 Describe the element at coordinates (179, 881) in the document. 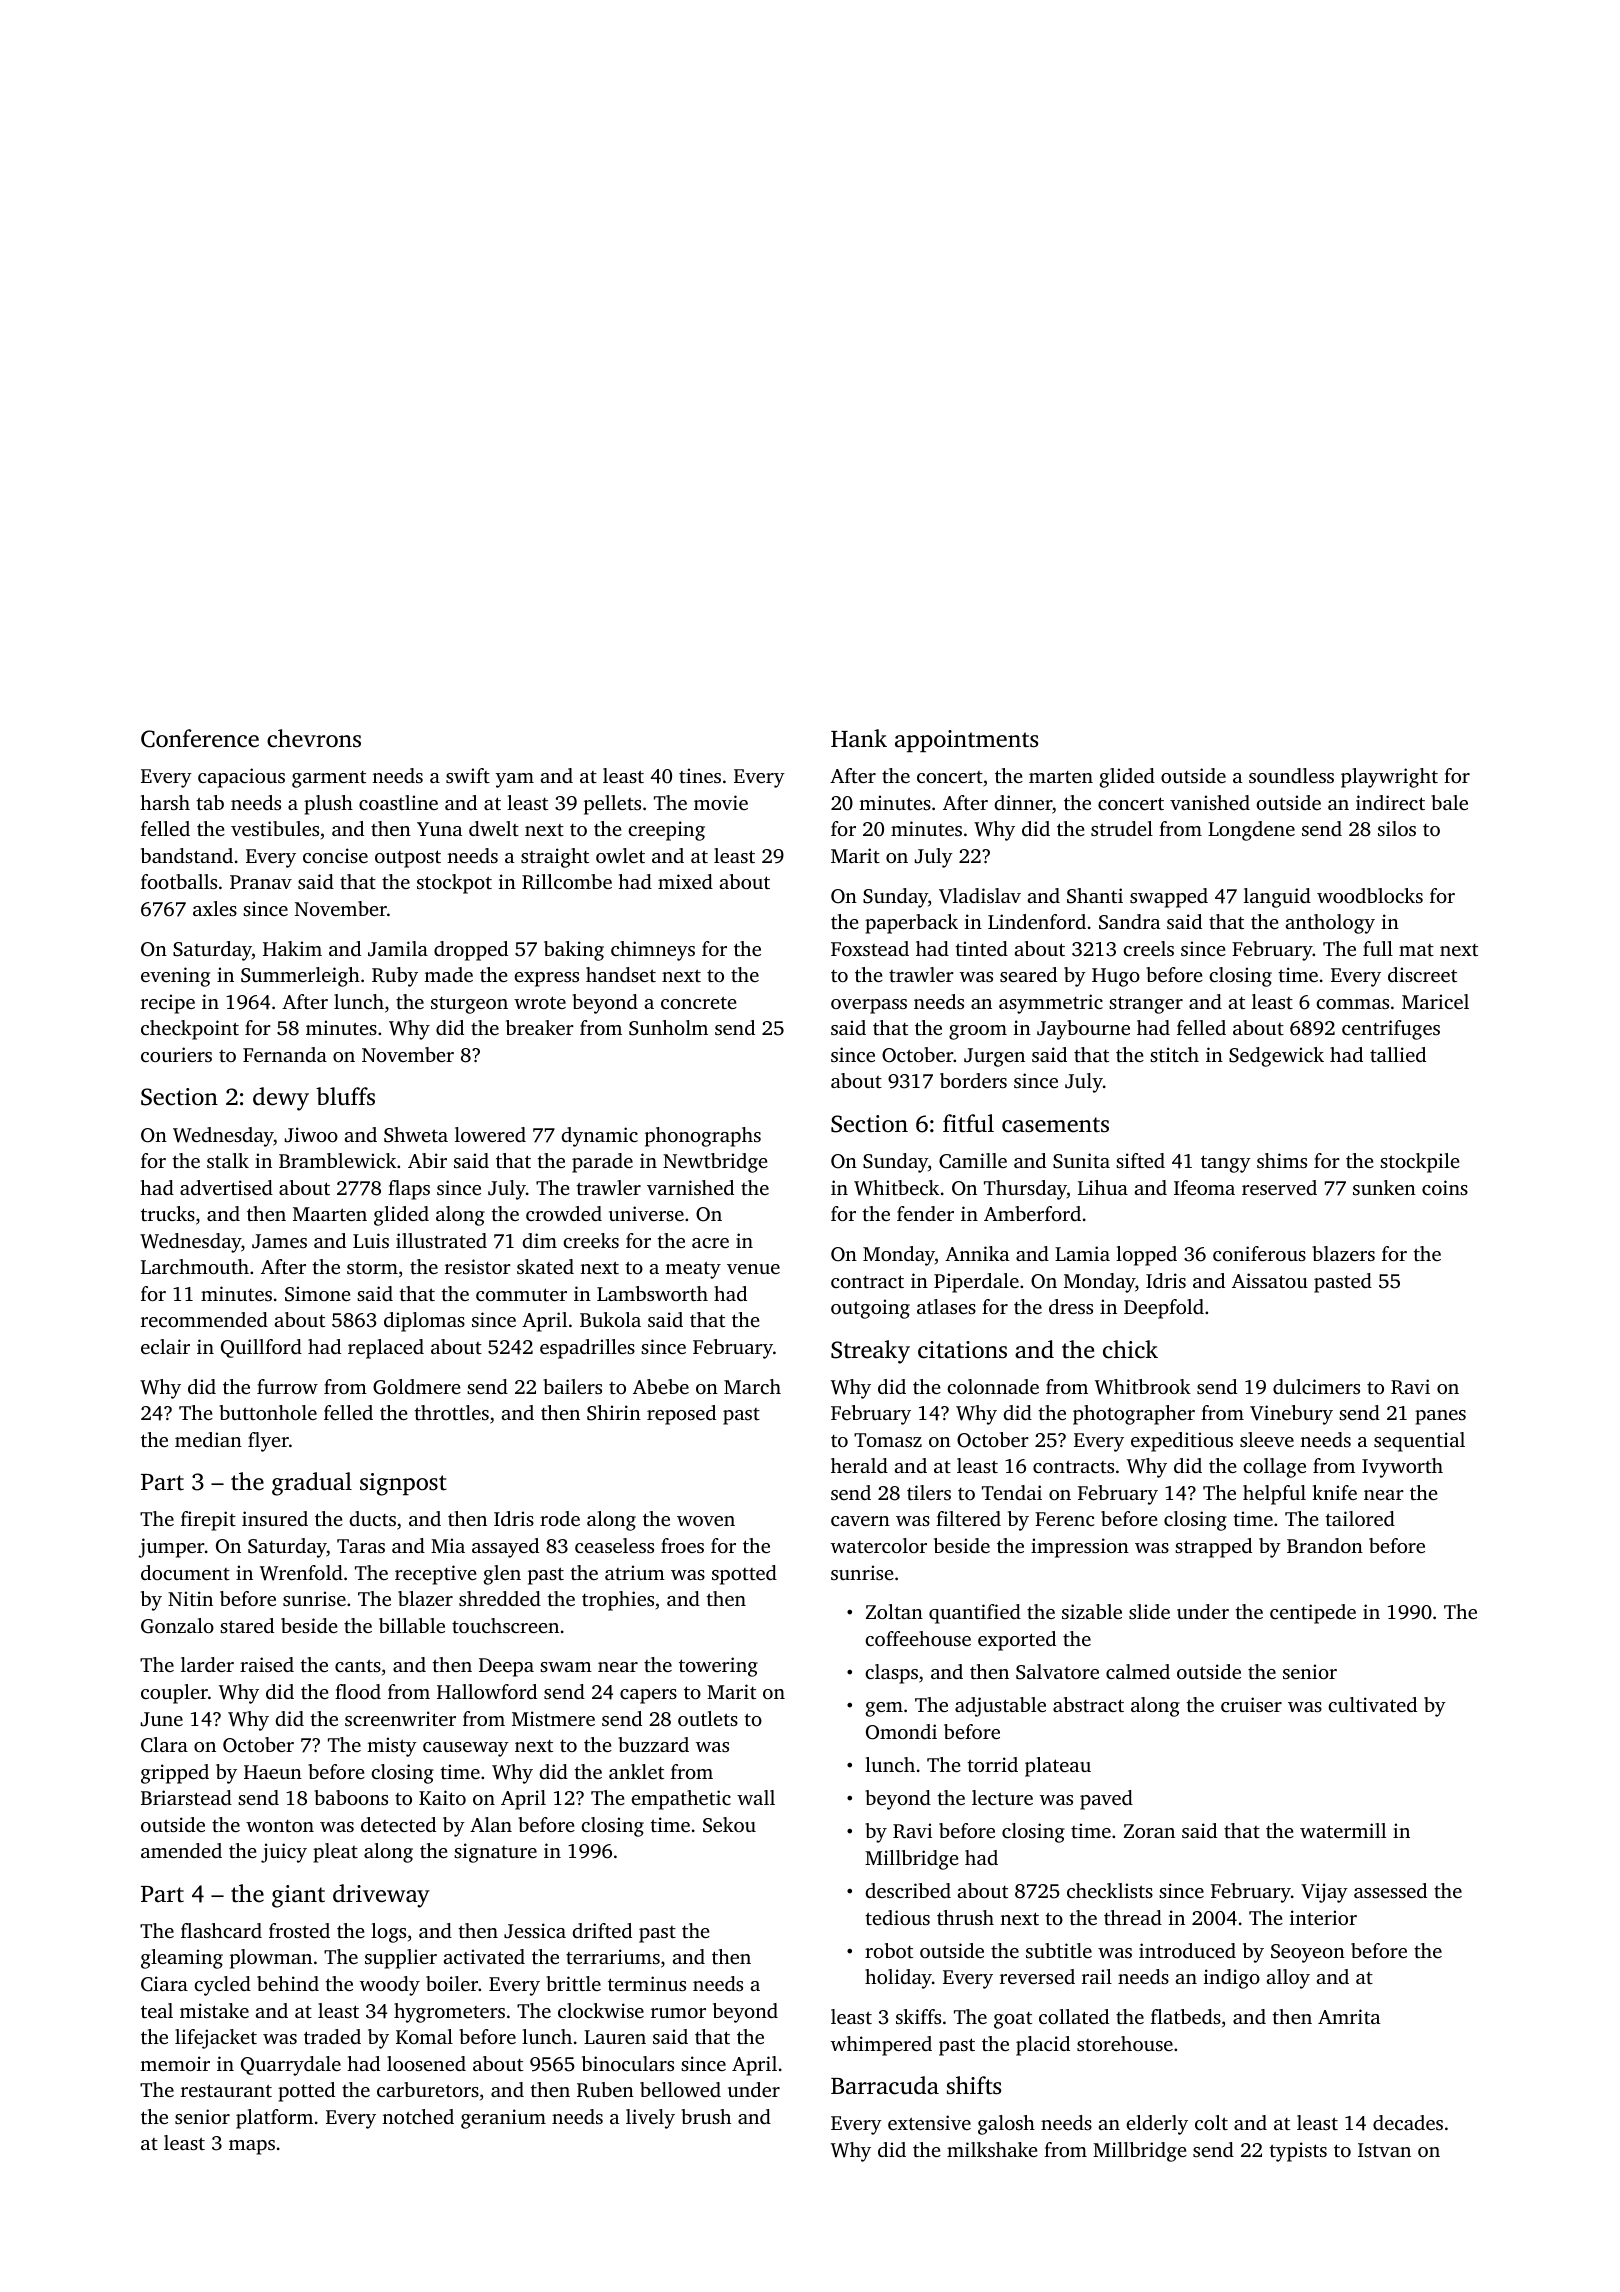

I see `footballs` at that location.
